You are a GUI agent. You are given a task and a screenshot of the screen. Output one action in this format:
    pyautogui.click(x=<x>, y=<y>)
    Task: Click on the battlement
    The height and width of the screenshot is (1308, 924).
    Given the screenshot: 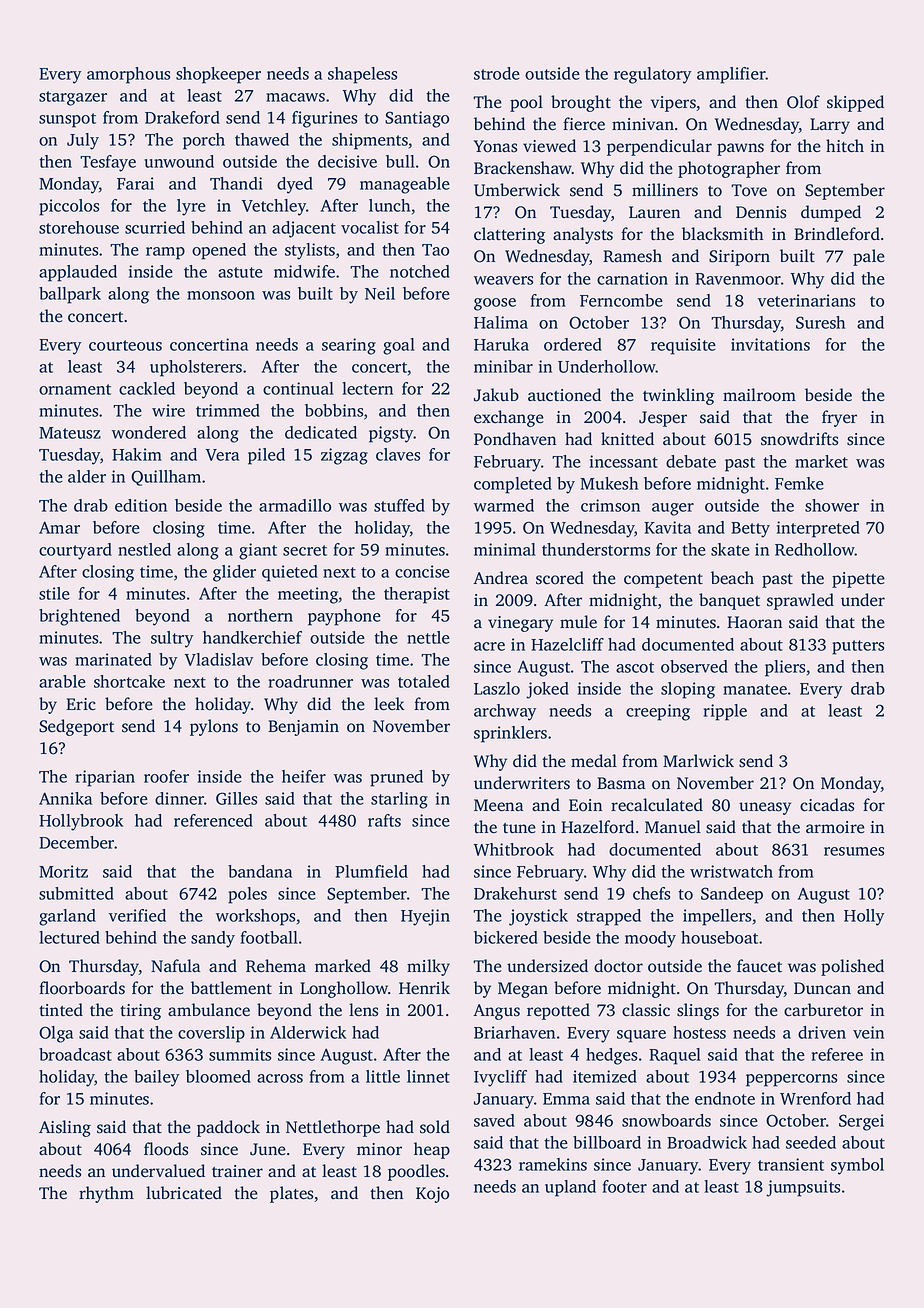 What is the action you would take?
    pyautogui.click(x=231, y=988)
